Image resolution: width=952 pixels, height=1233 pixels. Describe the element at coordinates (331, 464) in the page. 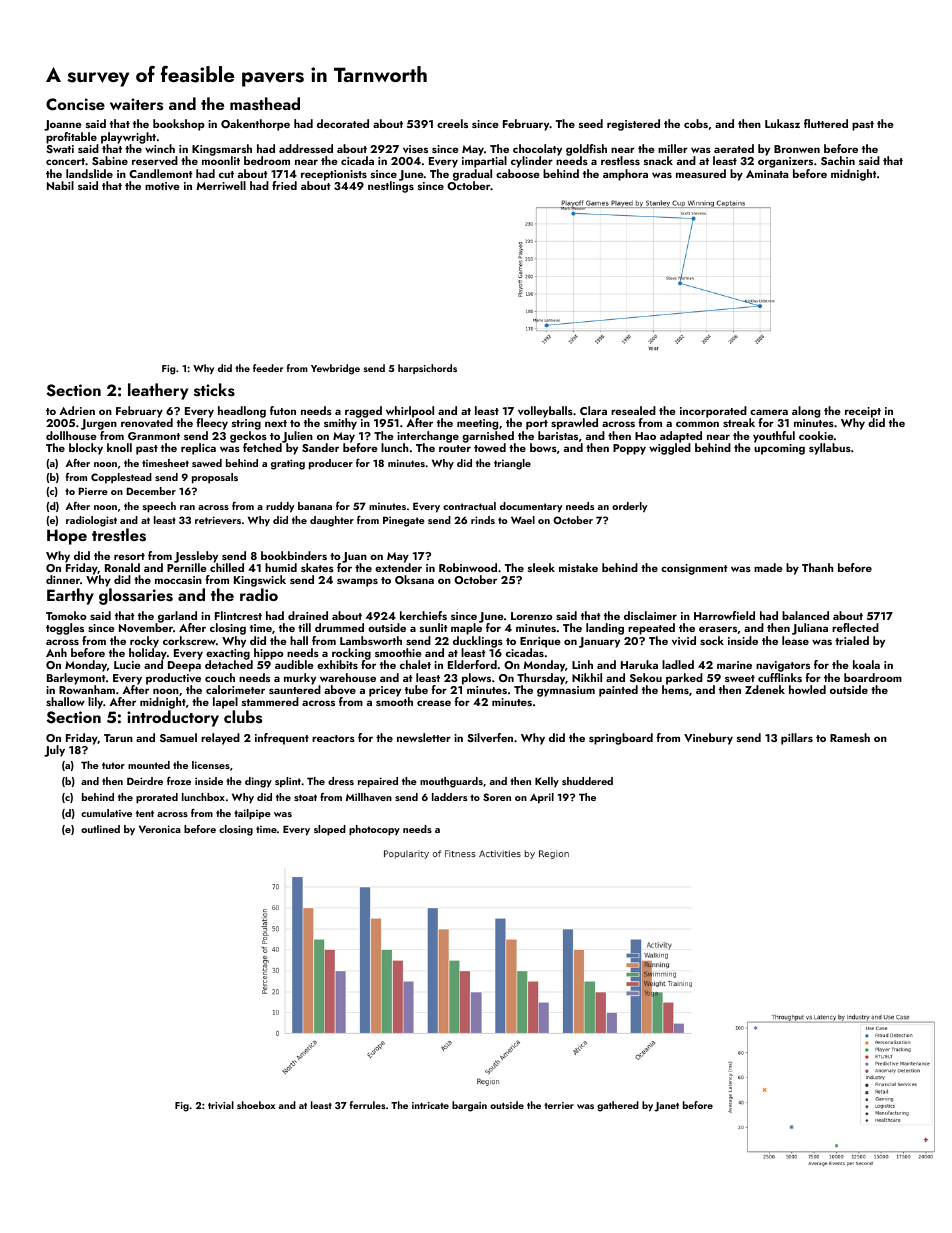

I see `producer` at that location.
